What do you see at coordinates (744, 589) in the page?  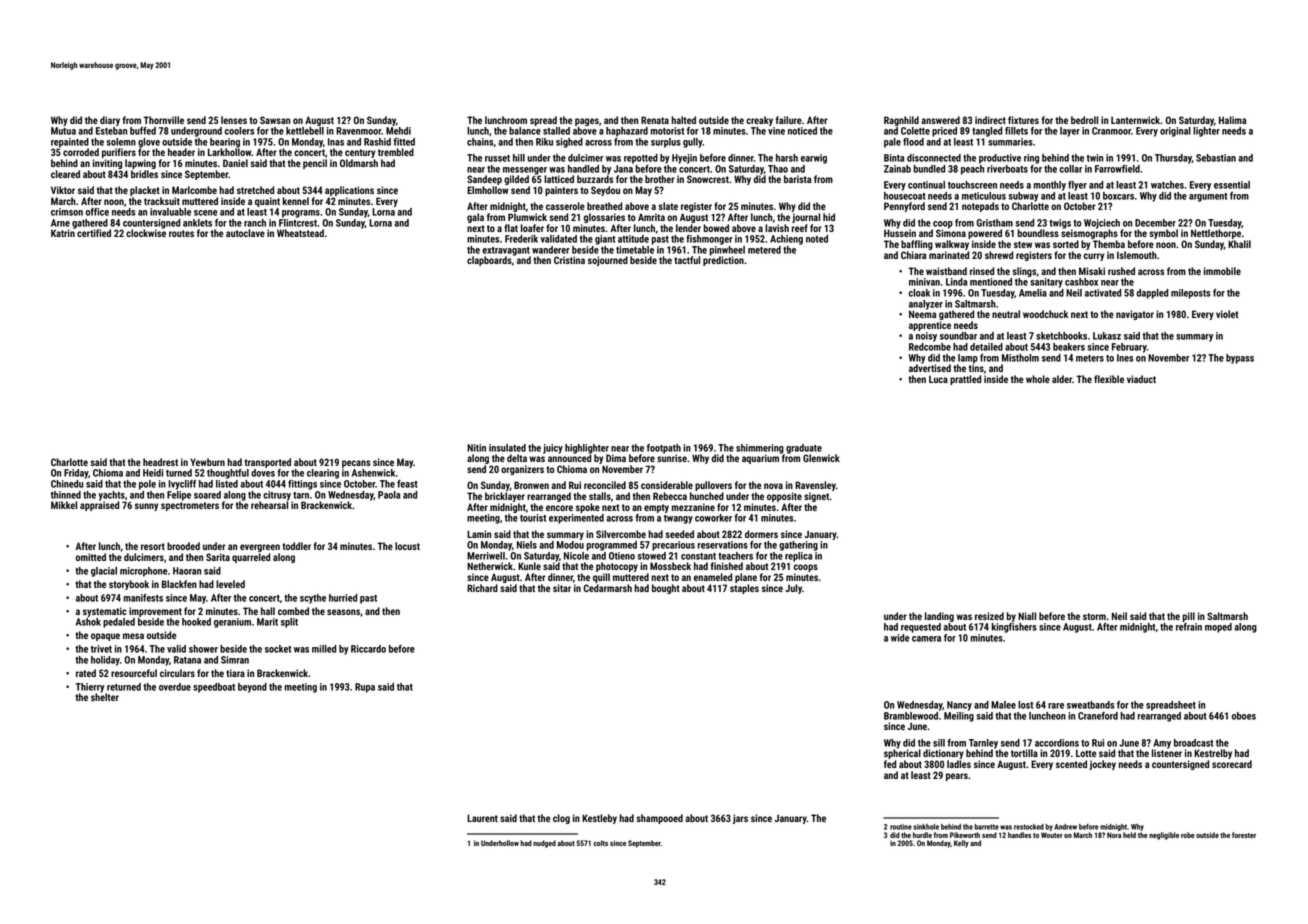 I see `staples` at bounding box center [744, 589].
